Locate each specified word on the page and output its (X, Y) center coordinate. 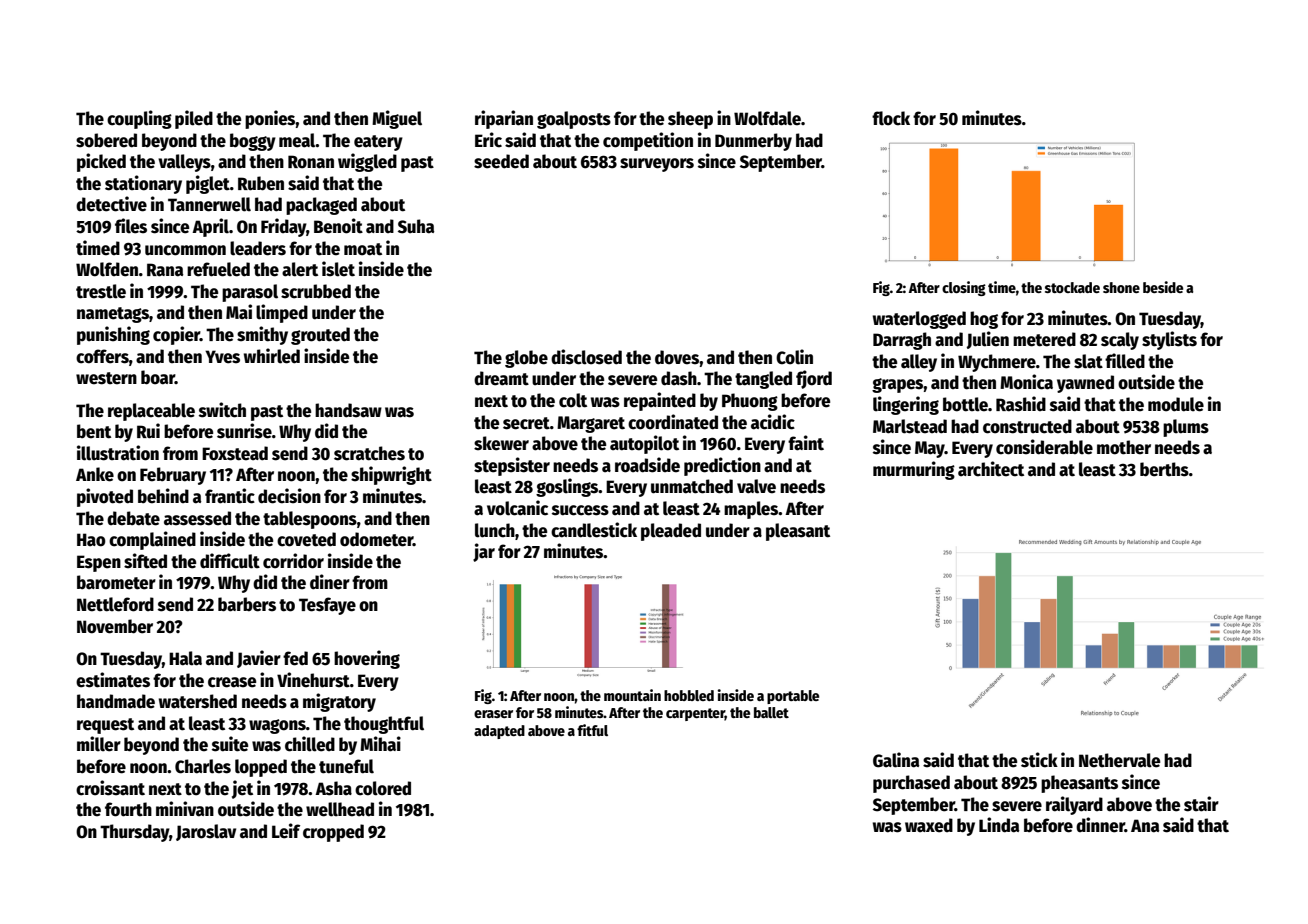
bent (94, 431)
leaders (258, 248)
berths (1164, 469)
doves (677, 357)
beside (1163, 287)
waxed (929, 825)
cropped (333, 833)
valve (756, 486)
